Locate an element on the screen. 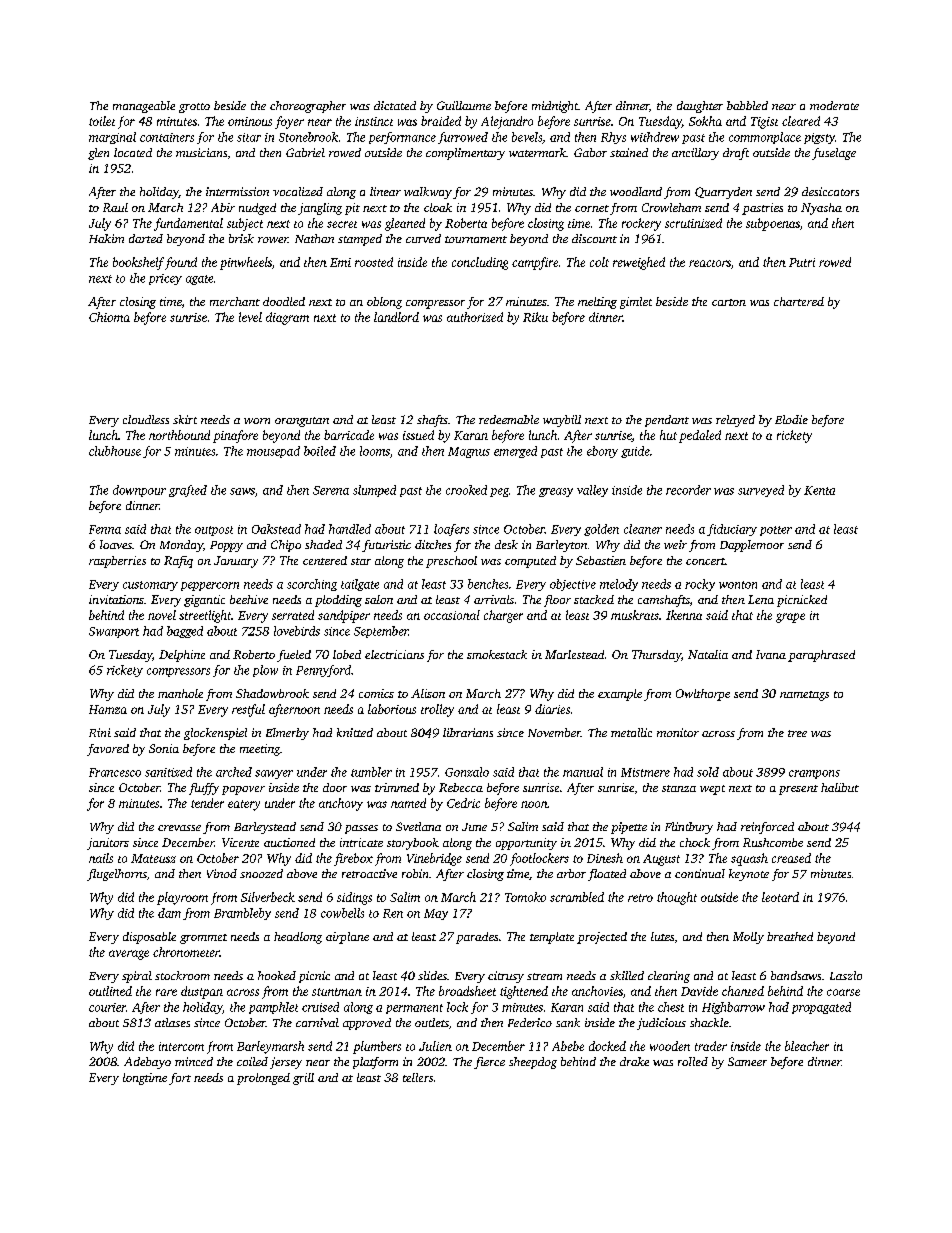 The width and height of the screenshot is (952, 1233). rower is located at coordinates (273, 240).
